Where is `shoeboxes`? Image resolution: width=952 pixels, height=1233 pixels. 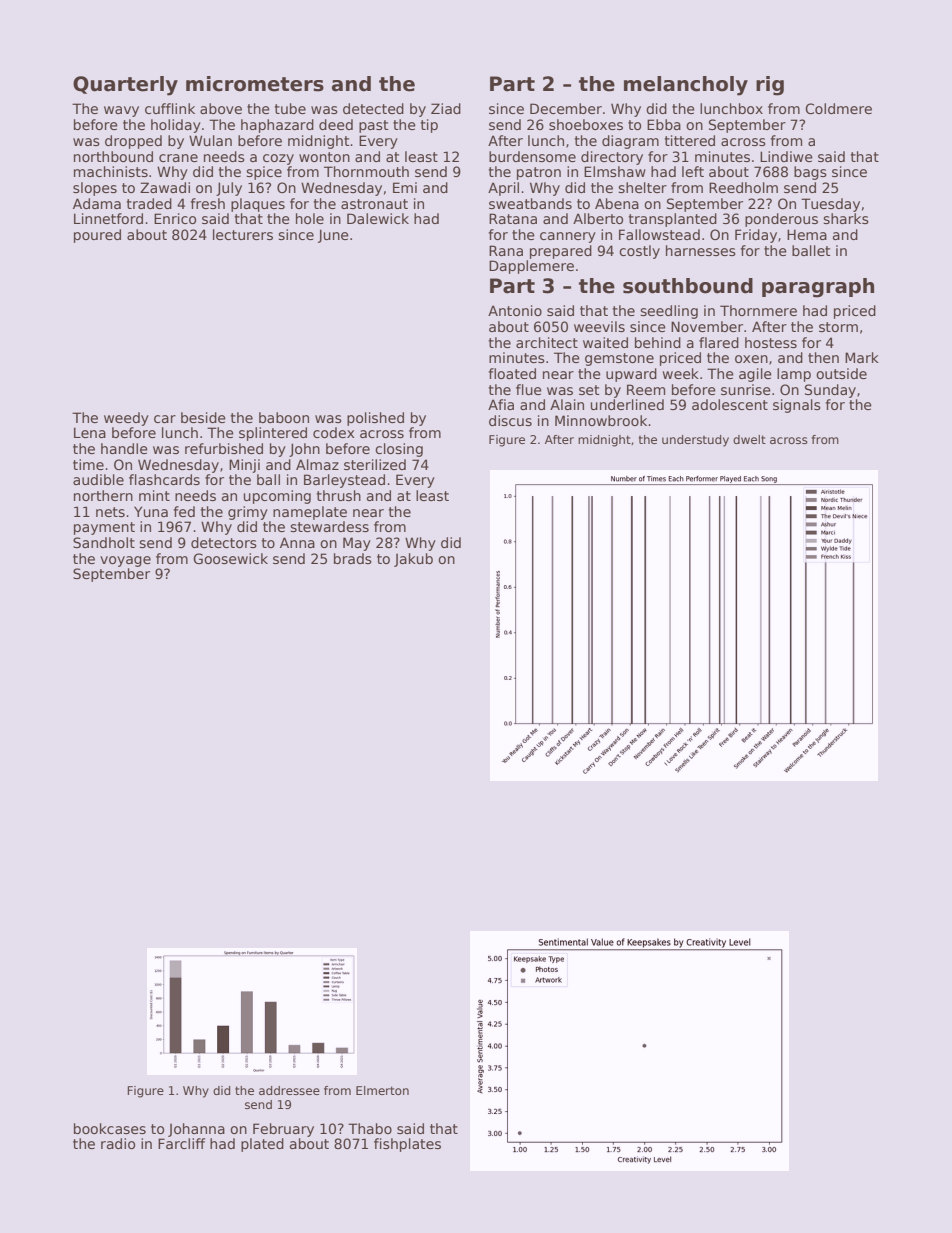 shoeboxes is located at coordinates (586, 124).
